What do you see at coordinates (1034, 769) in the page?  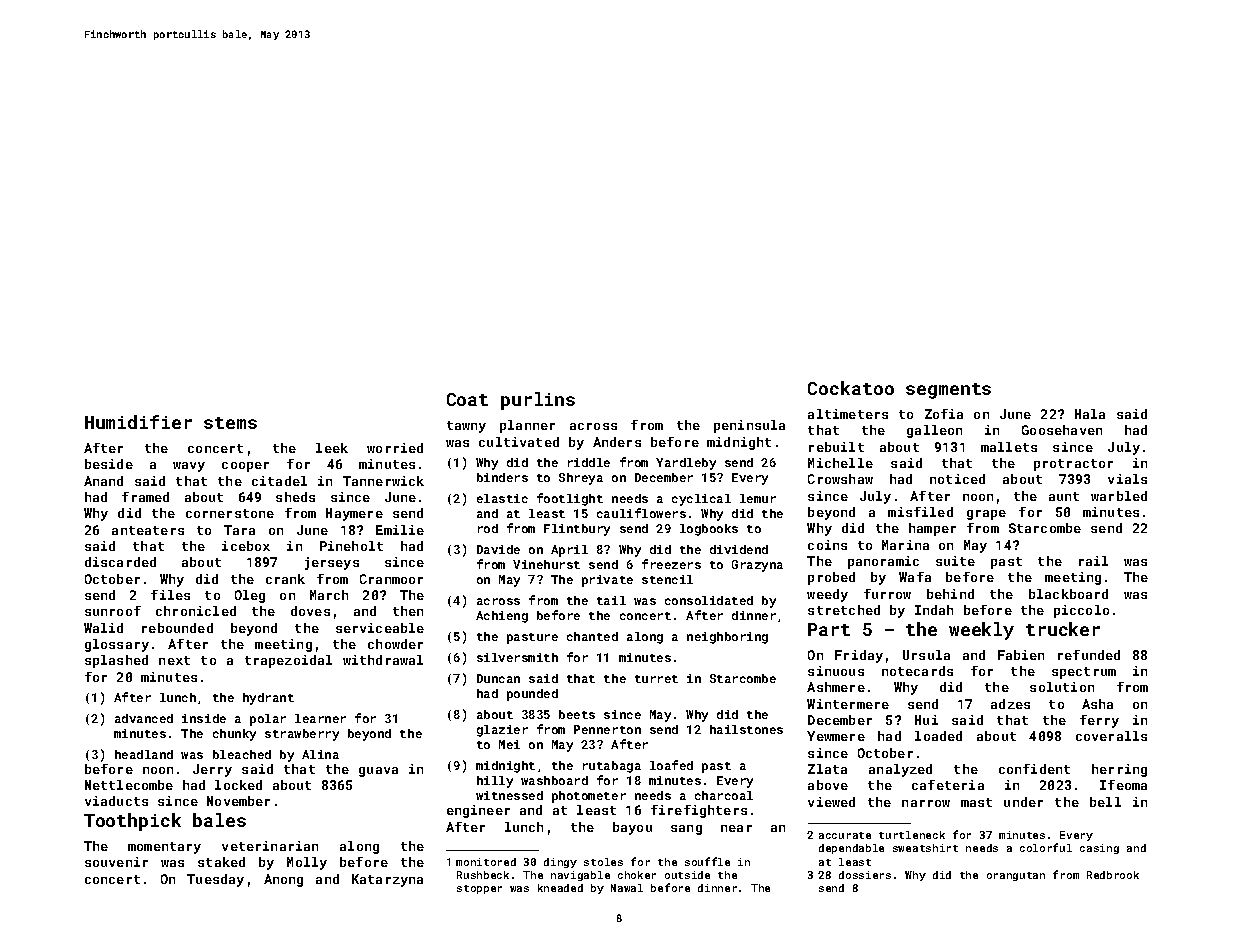 I see `confident` at bounding box center [1034, 769].
